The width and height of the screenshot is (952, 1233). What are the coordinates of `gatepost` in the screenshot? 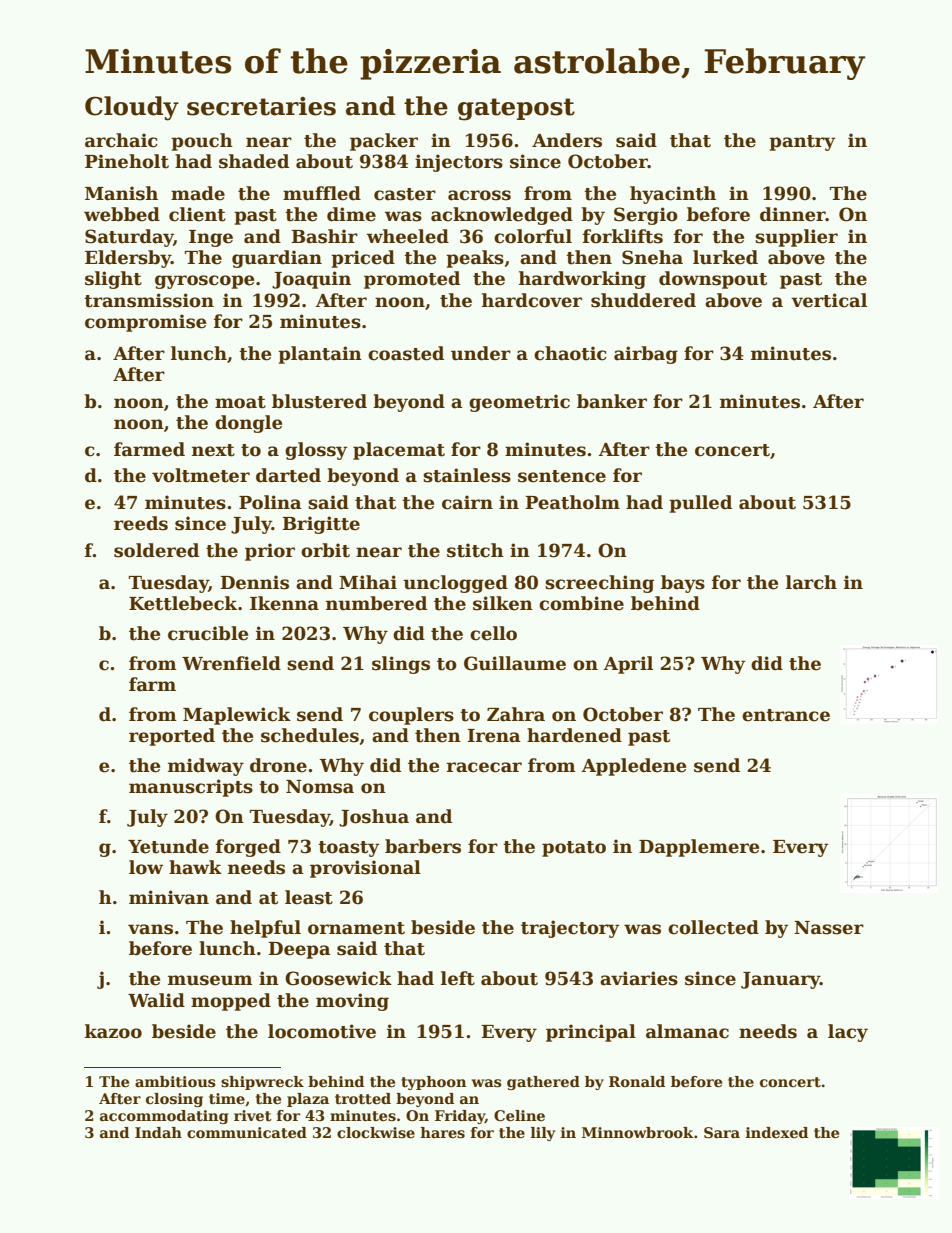 It's located at (516, 109).
